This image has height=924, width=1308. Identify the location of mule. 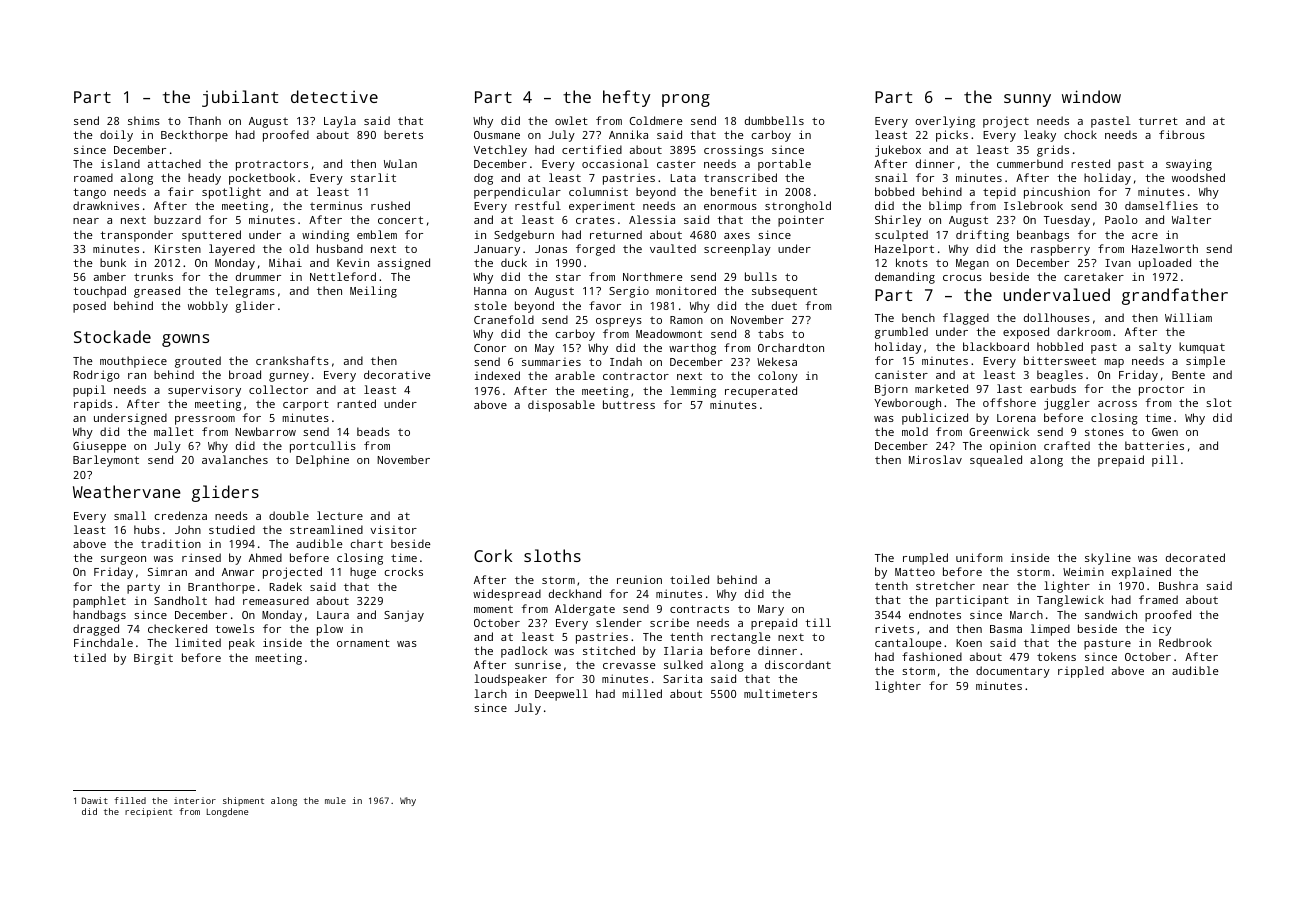
(335, 800).
